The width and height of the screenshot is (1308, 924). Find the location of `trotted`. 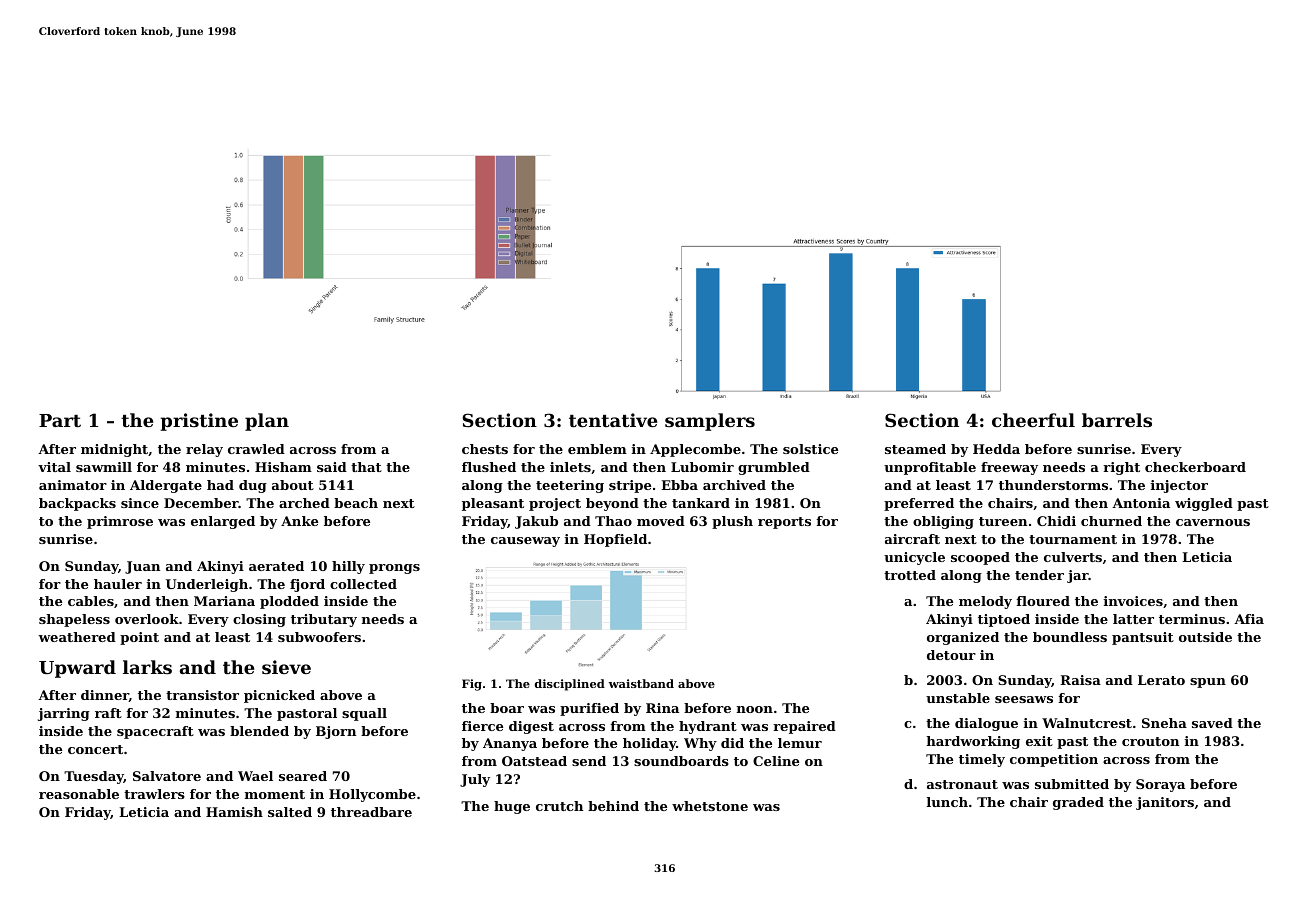

trotted is located at coordinates (910, 575).
